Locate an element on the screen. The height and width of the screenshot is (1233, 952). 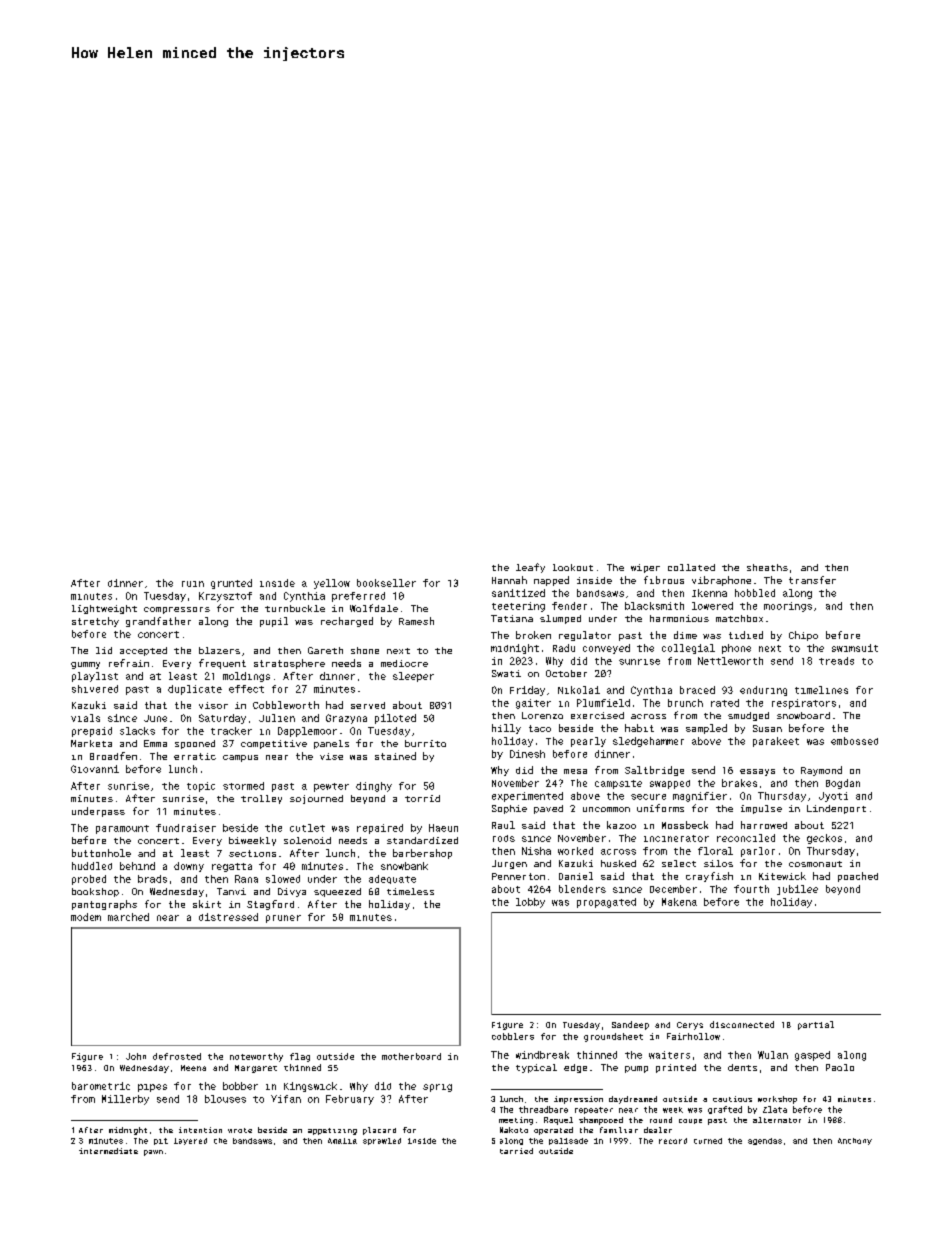
brakes is located at coordinates (739, 783).
